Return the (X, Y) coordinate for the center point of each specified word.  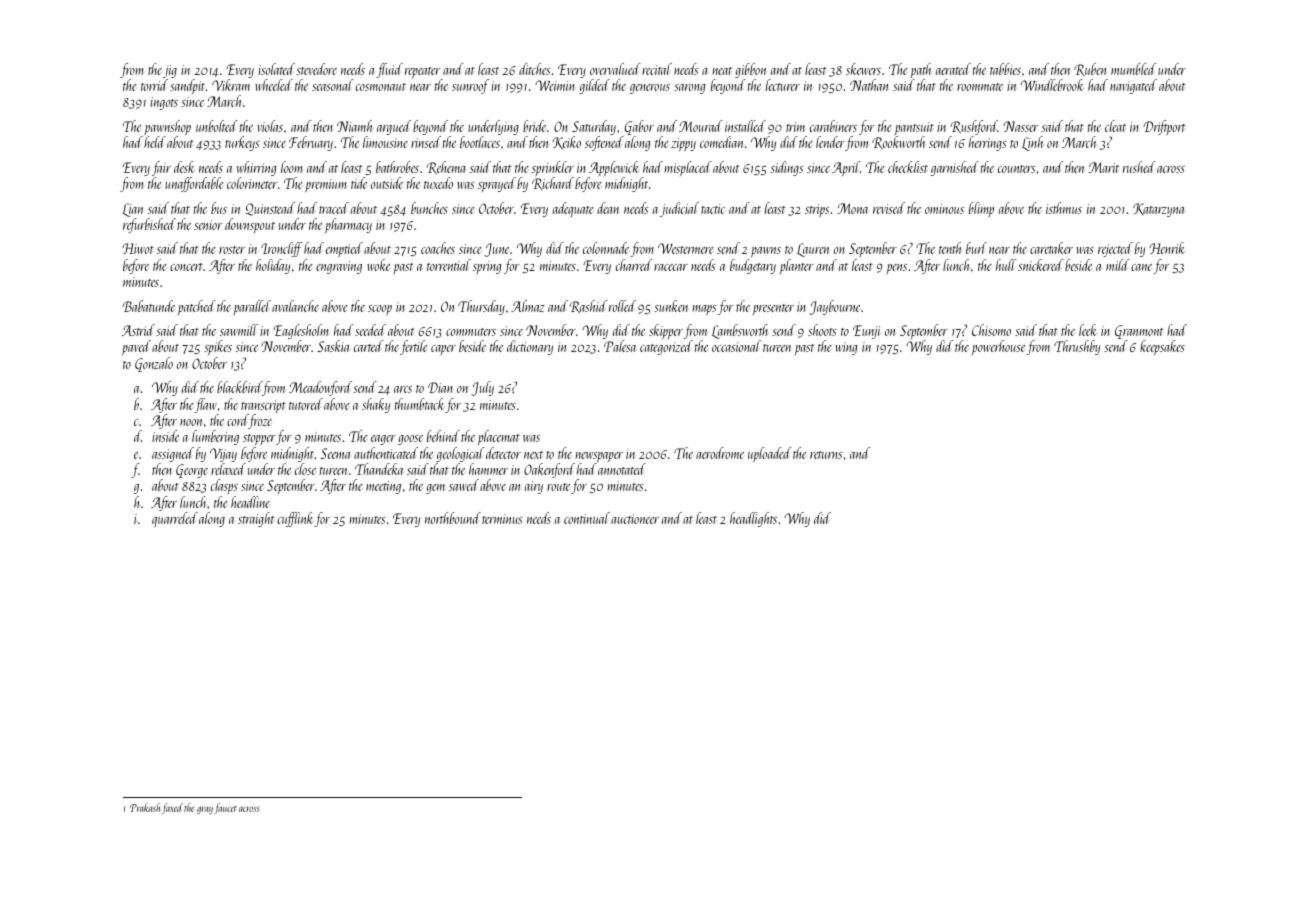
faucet (225, 808)
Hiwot (138, 248)
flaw (206, 405)
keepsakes (1162, 347)
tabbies (1005, 69)
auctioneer (635, 519)
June (497, 250)
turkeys (242, 143)
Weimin (555, 85)
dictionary (530, 347)
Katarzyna (1158, 210)
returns (826, 455)
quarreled (175, 519)
